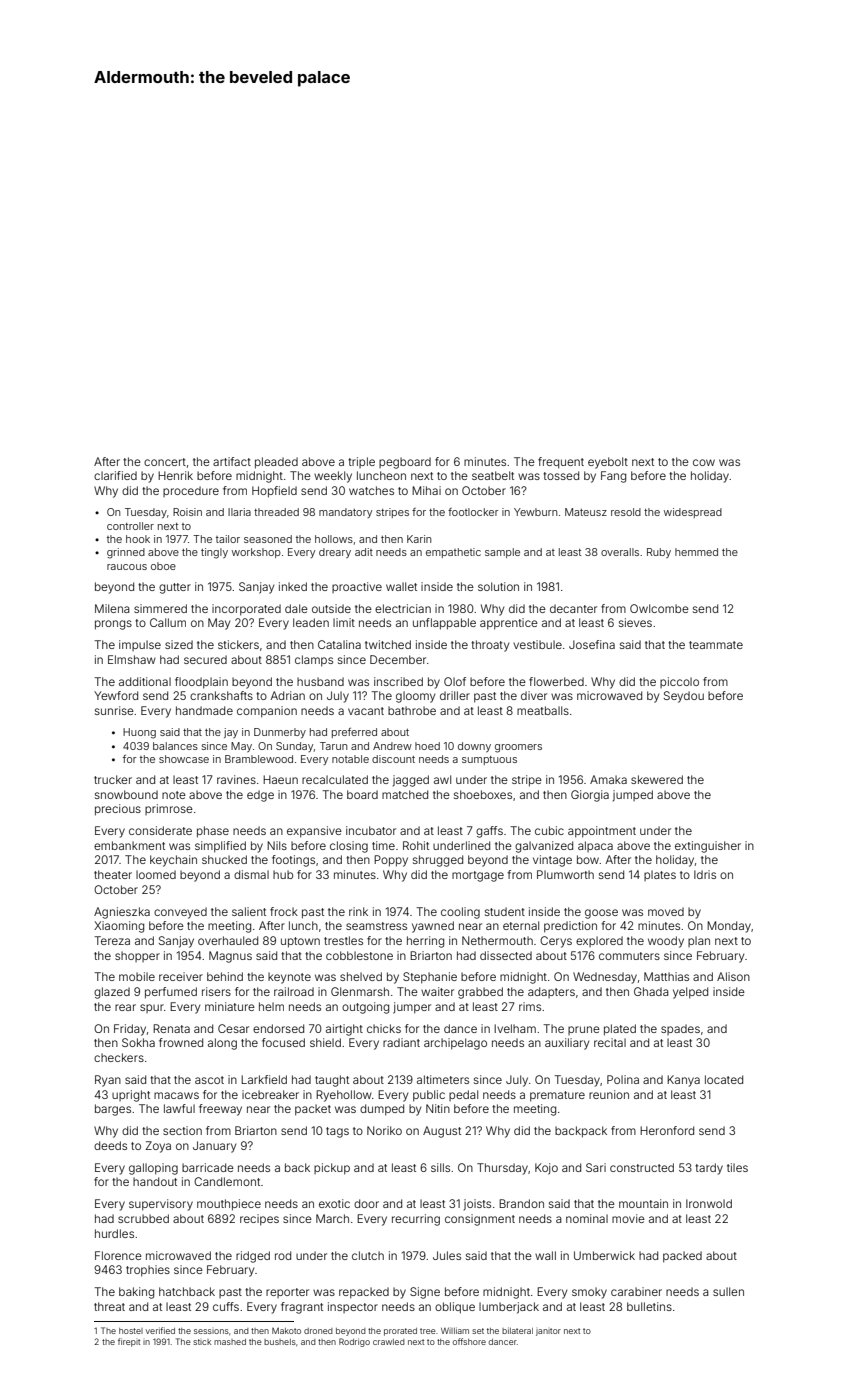 The width and height of the document is (849, 1400). I want to click on footlocker, so click(473, 512).
